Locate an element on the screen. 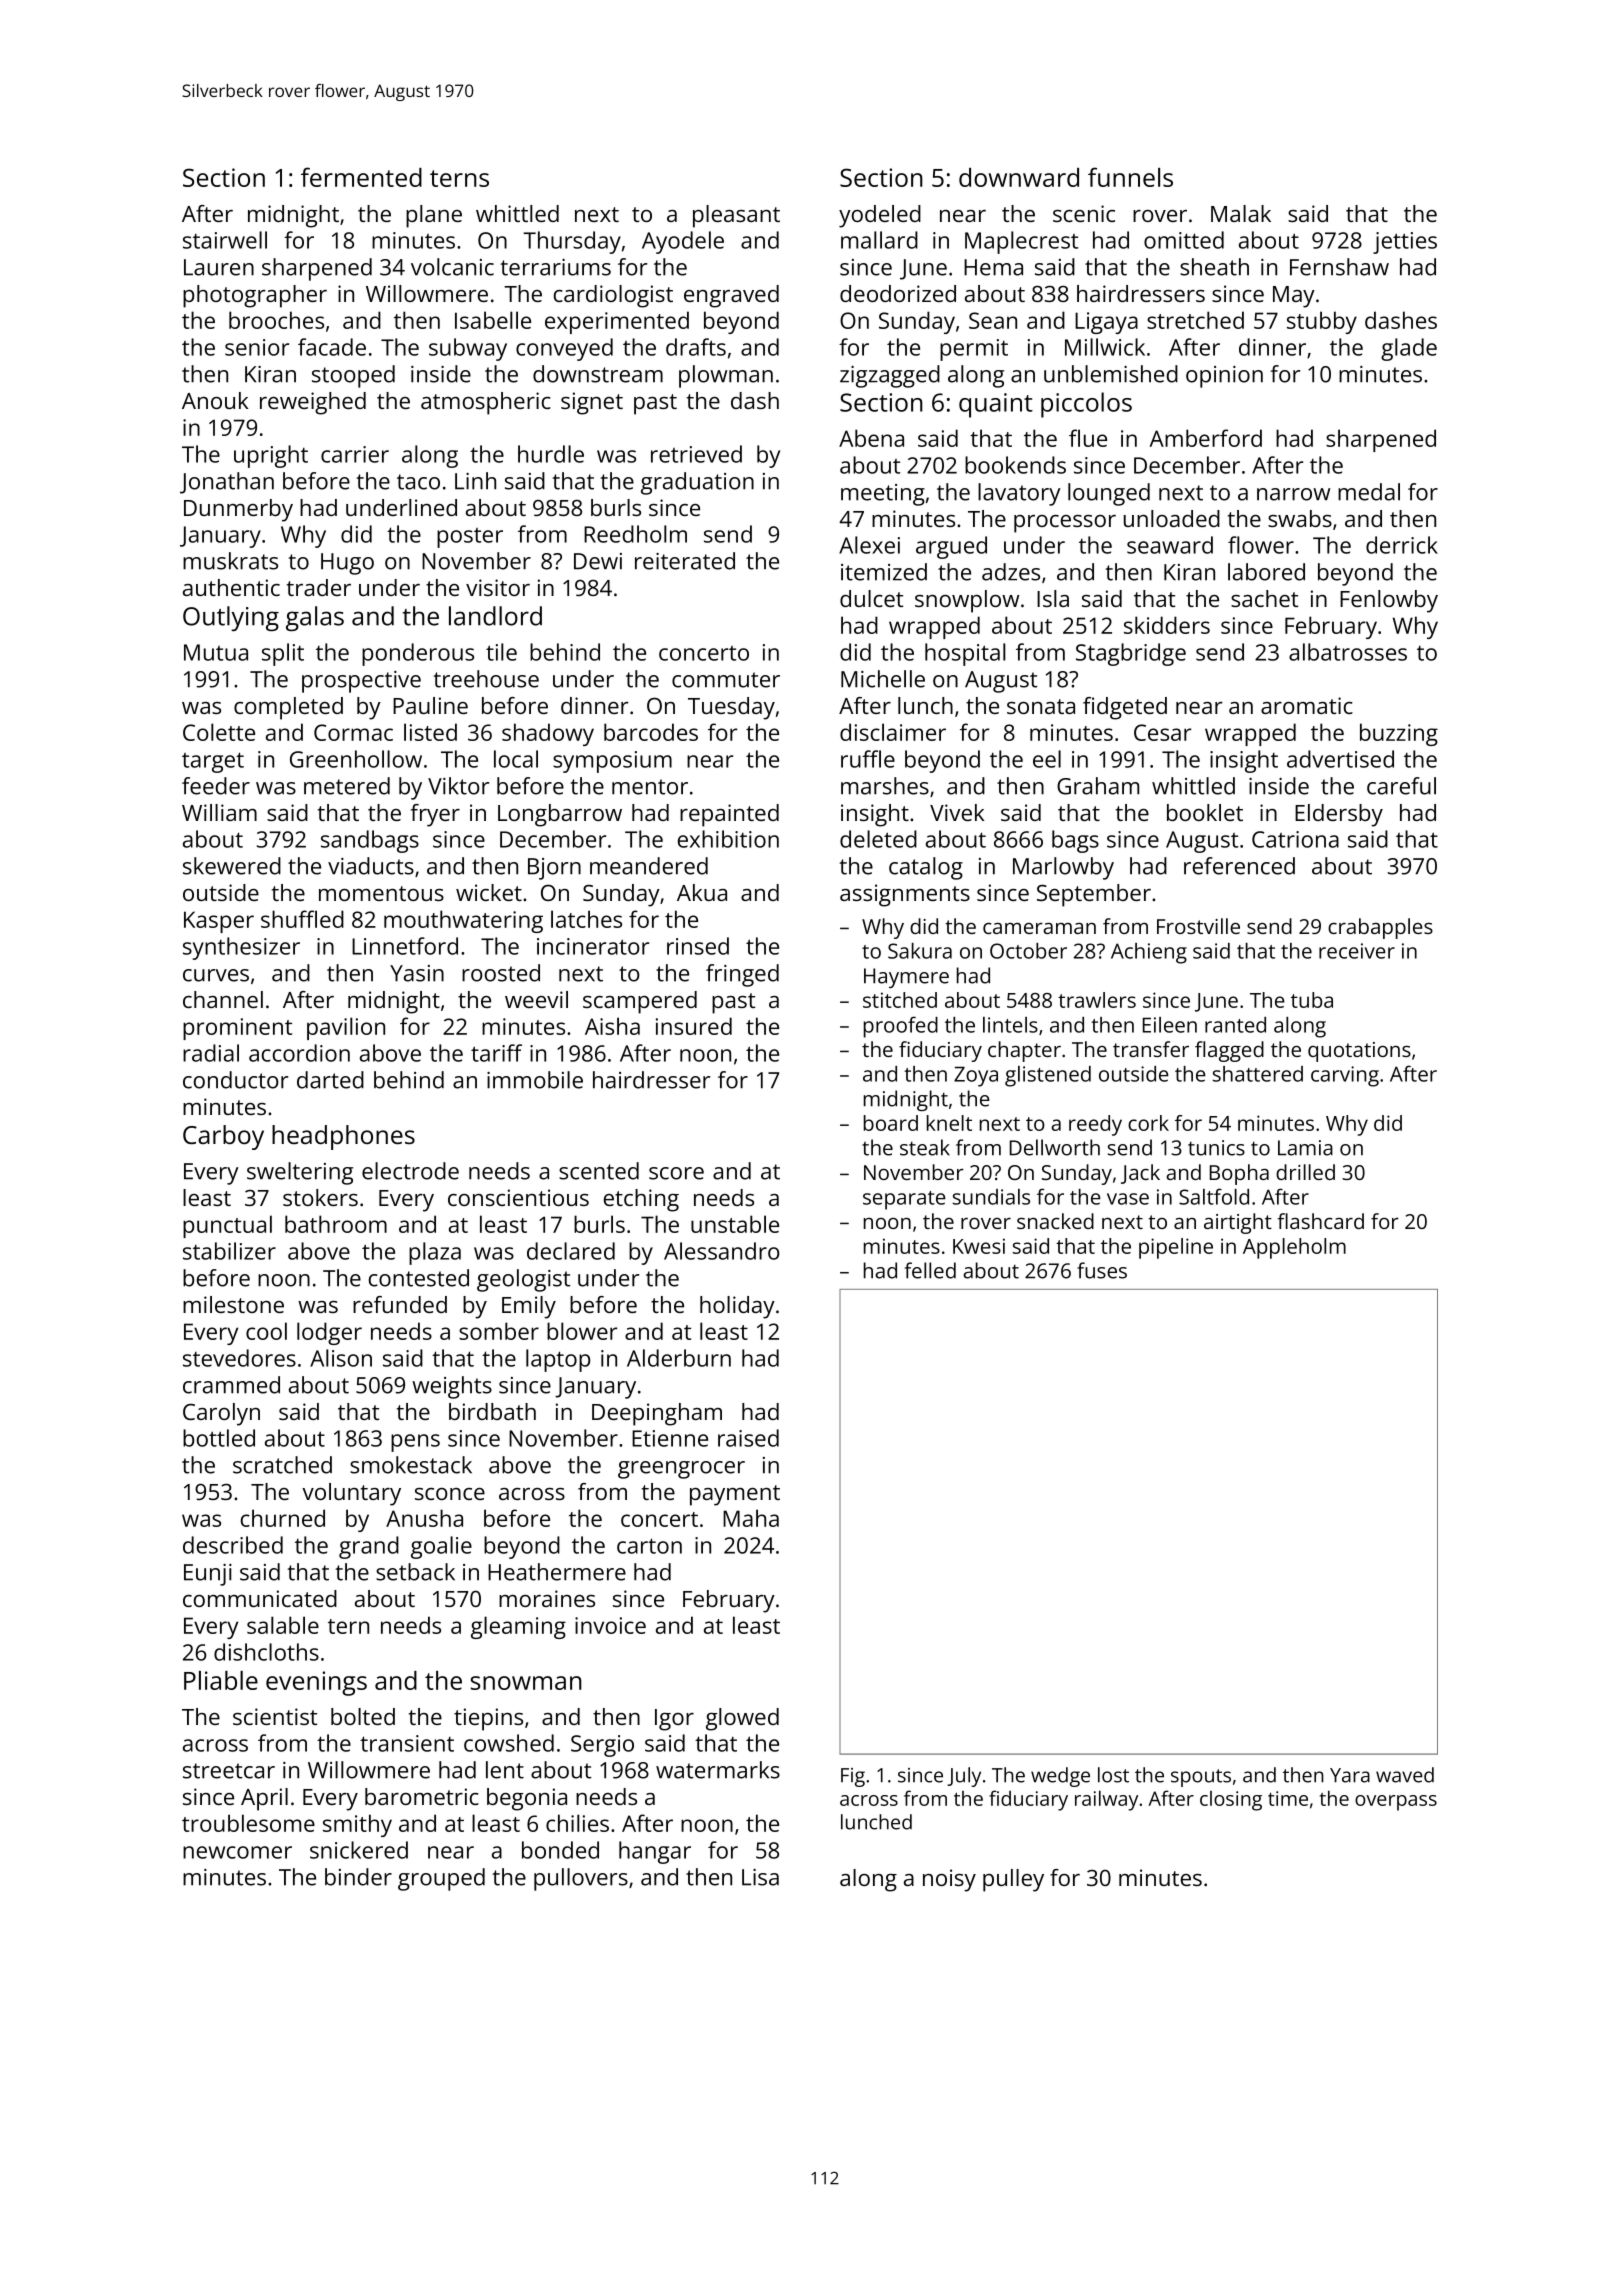 This screenshot has width=1620, height=2292. zigzagged is located at coordinates (890, 376).
